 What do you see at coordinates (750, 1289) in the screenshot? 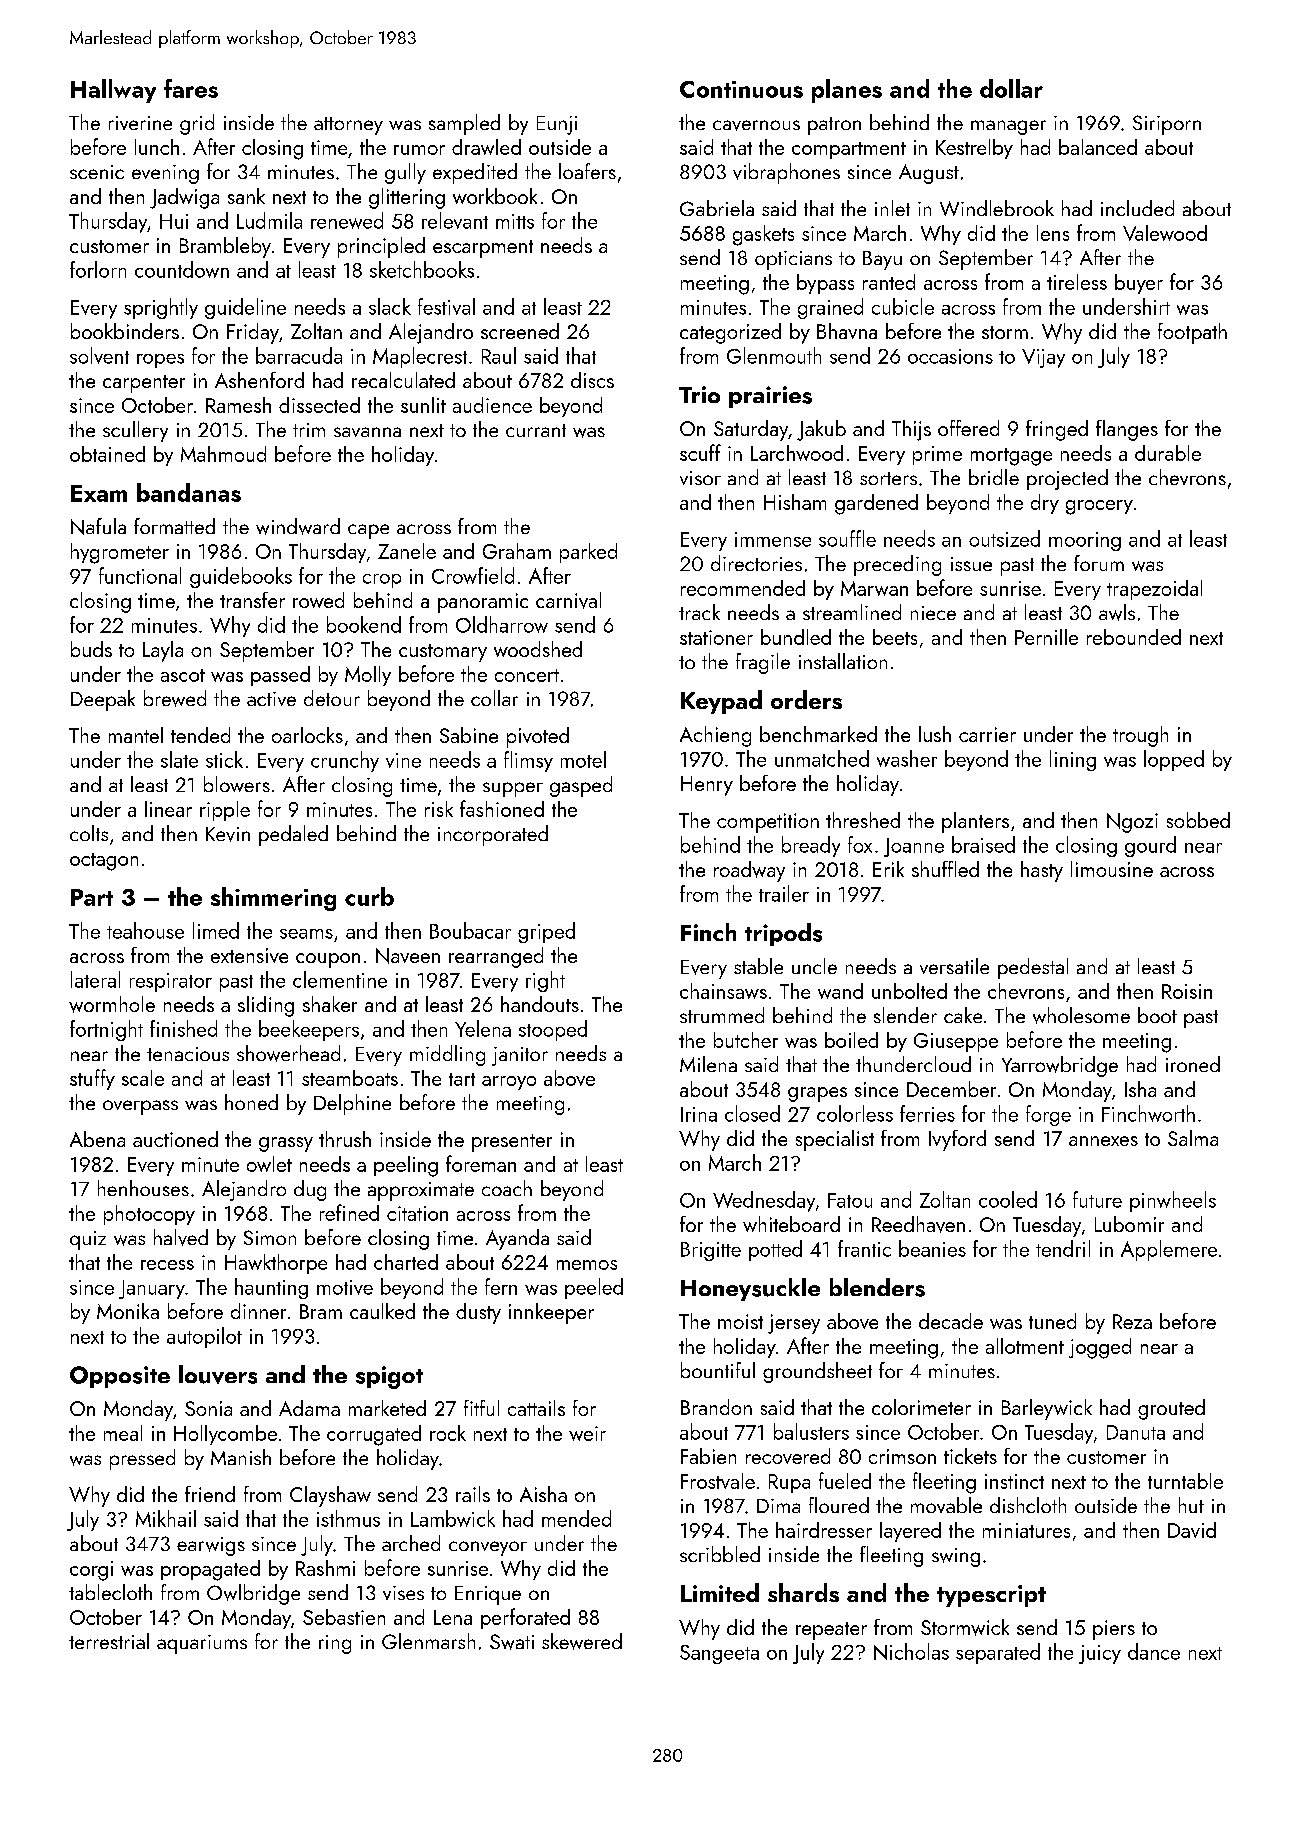
I see `Honeysuckle` at bounding box center [750, 1289].
